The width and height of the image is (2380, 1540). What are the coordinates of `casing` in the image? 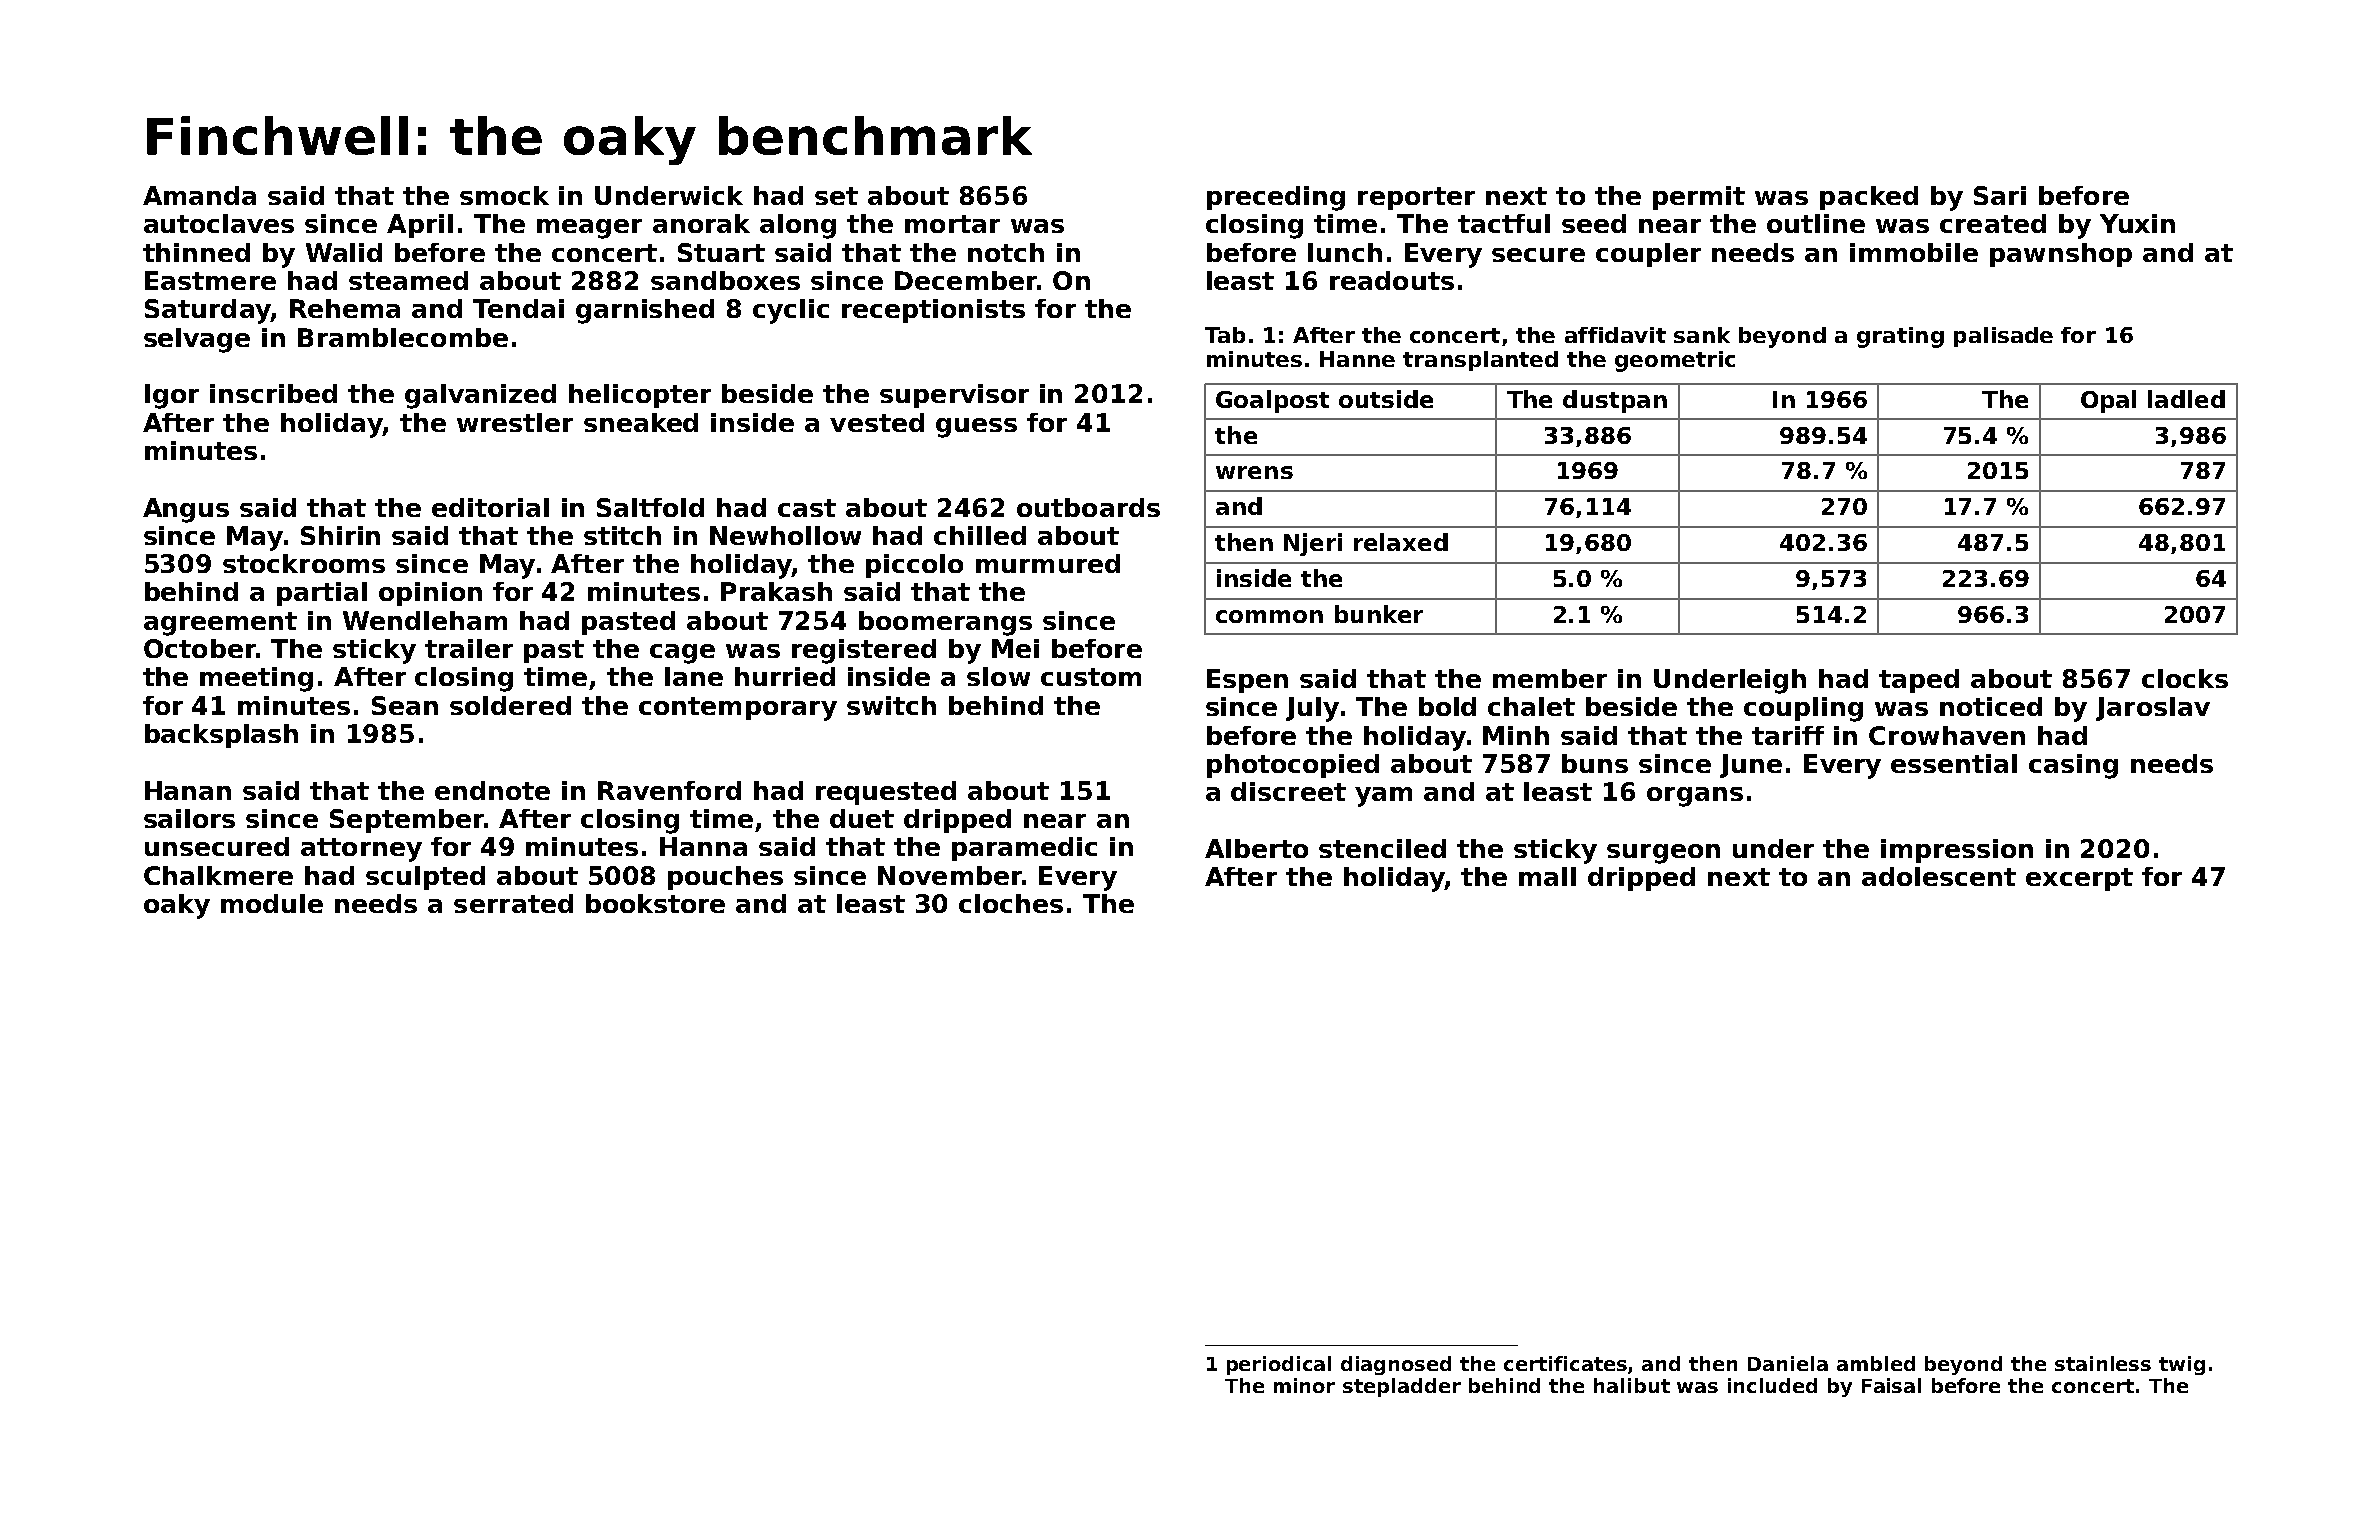 It's located at (2073, 766).
